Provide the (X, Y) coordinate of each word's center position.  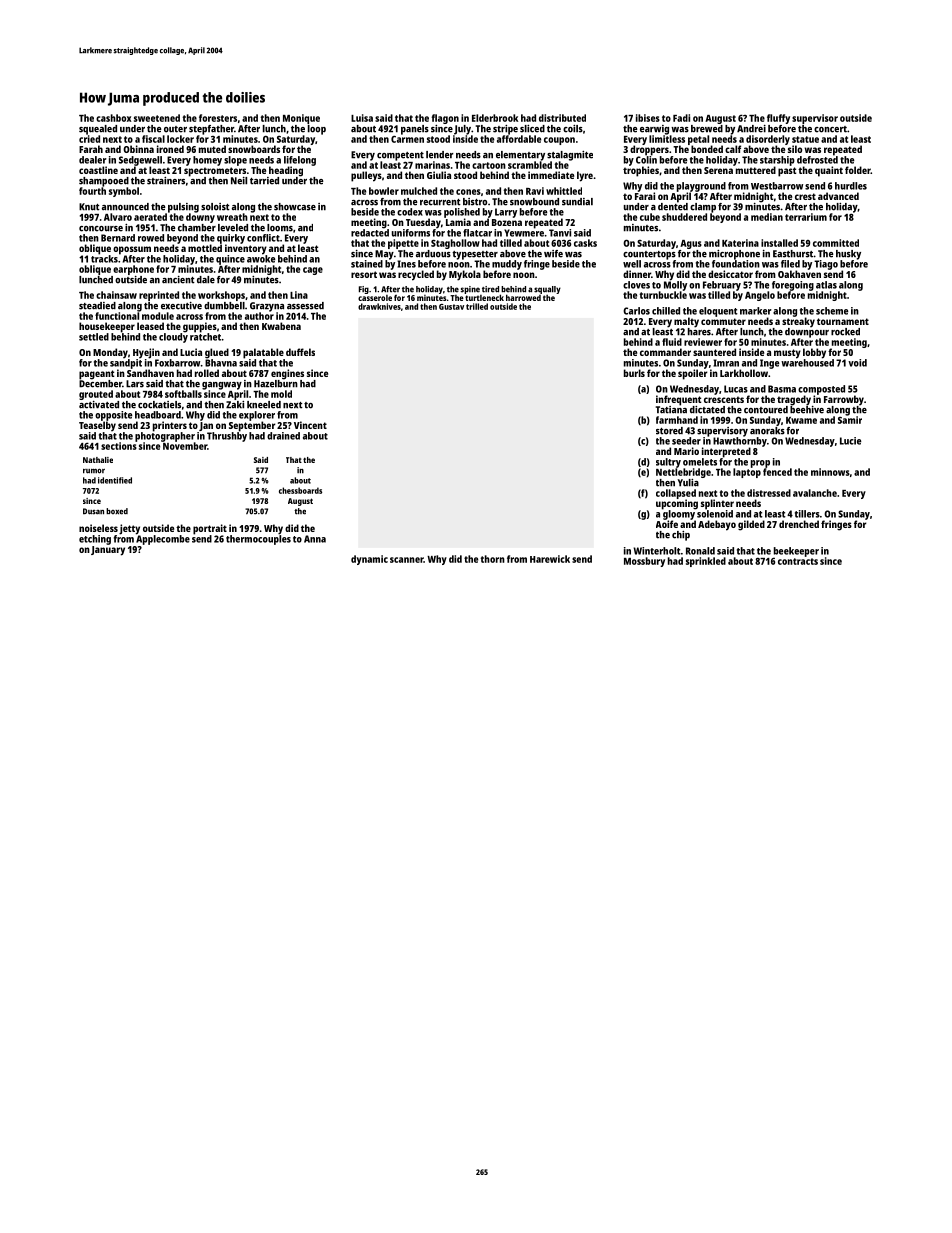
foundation (736, 264)
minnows (830, 472)
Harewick (550, 559)
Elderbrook (495, 118)
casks (585, 243)
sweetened (157, 118)
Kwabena (281, 326)
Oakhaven (799, 274)
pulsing (183, 208)
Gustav (451, 307)
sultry (668, 463)
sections (119, 446)
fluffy (778, 119)
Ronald (700, 551)
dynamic (369, 560)
